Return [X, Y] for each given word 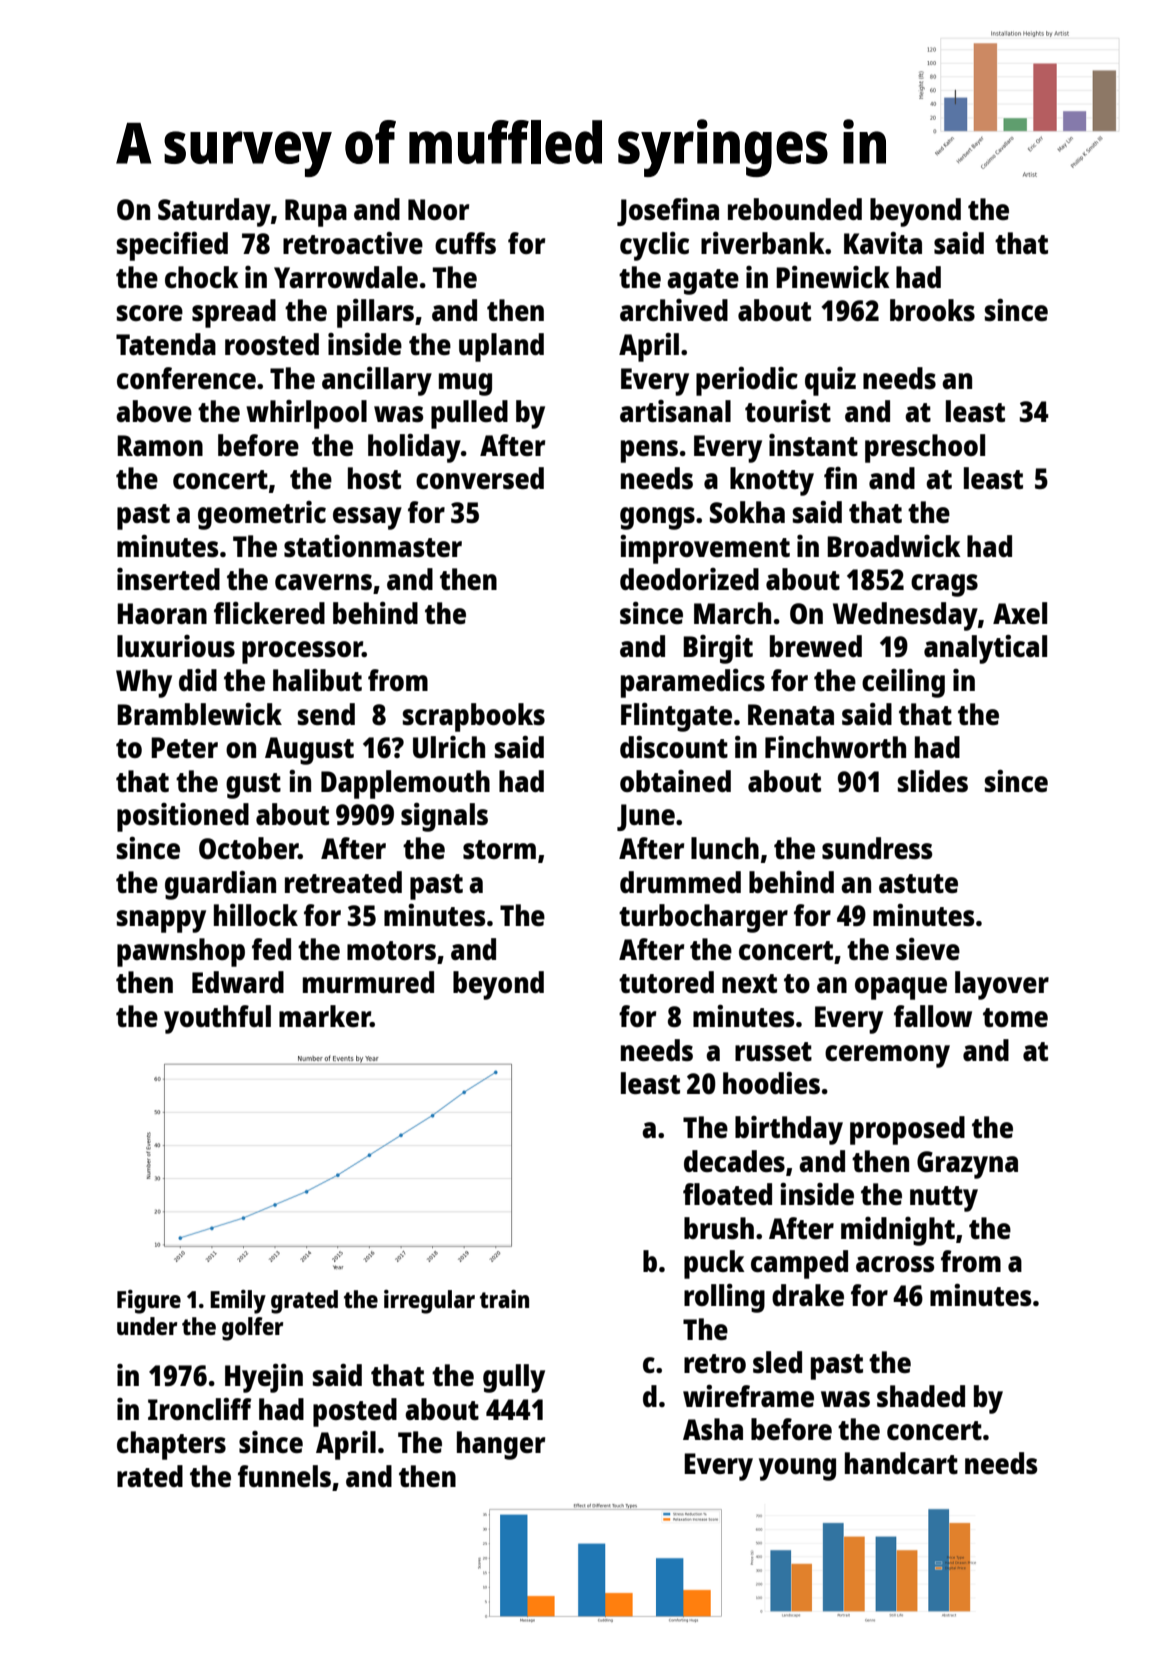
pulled [469, 414]
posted [355, 1412]
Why [144, 683]
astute [918, 883]
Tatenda [166, 344]
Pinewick [833, 277]
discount [674, 747]
